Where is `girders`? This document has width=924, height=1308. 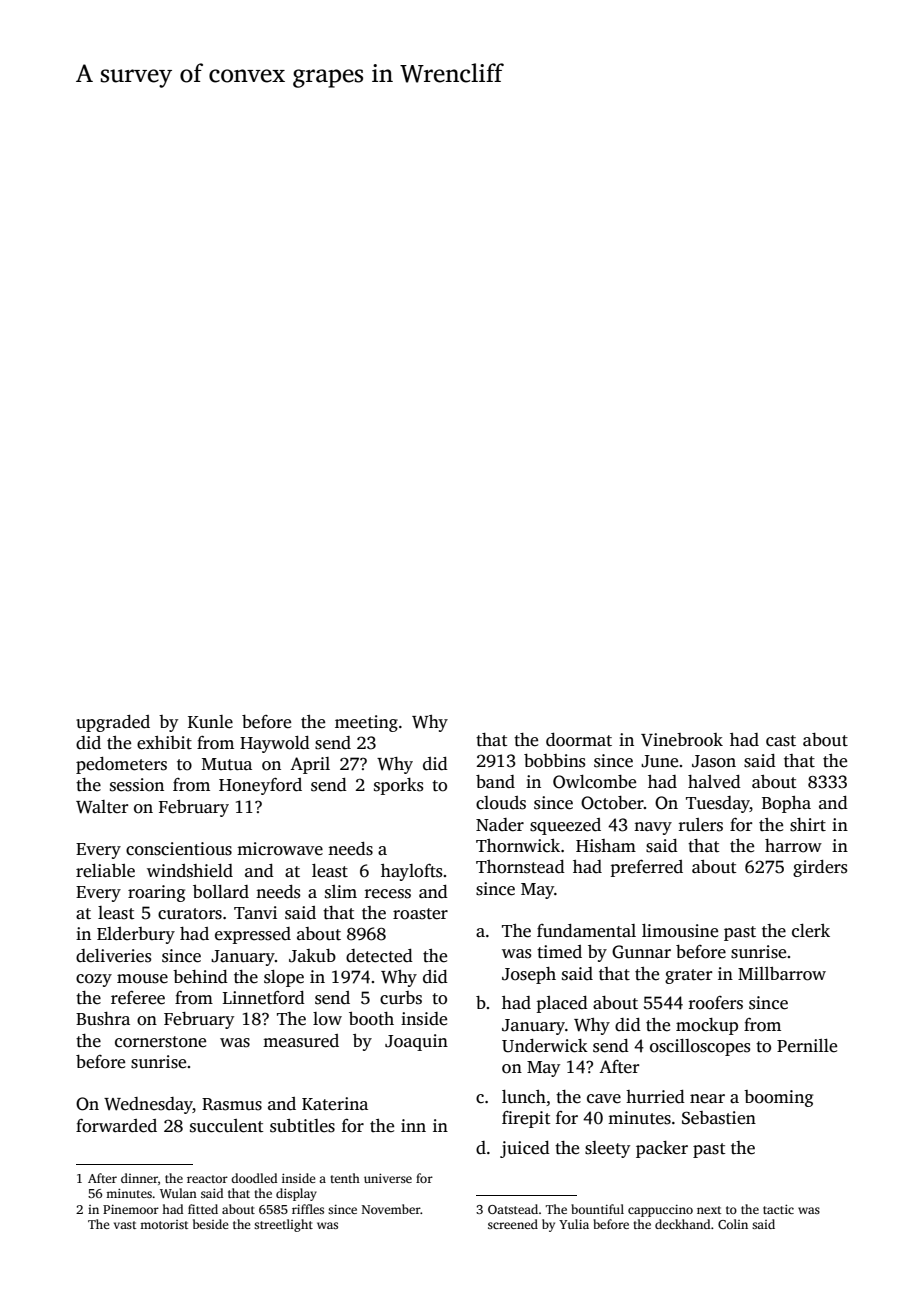
girders is located at coordinates (820, 868).
